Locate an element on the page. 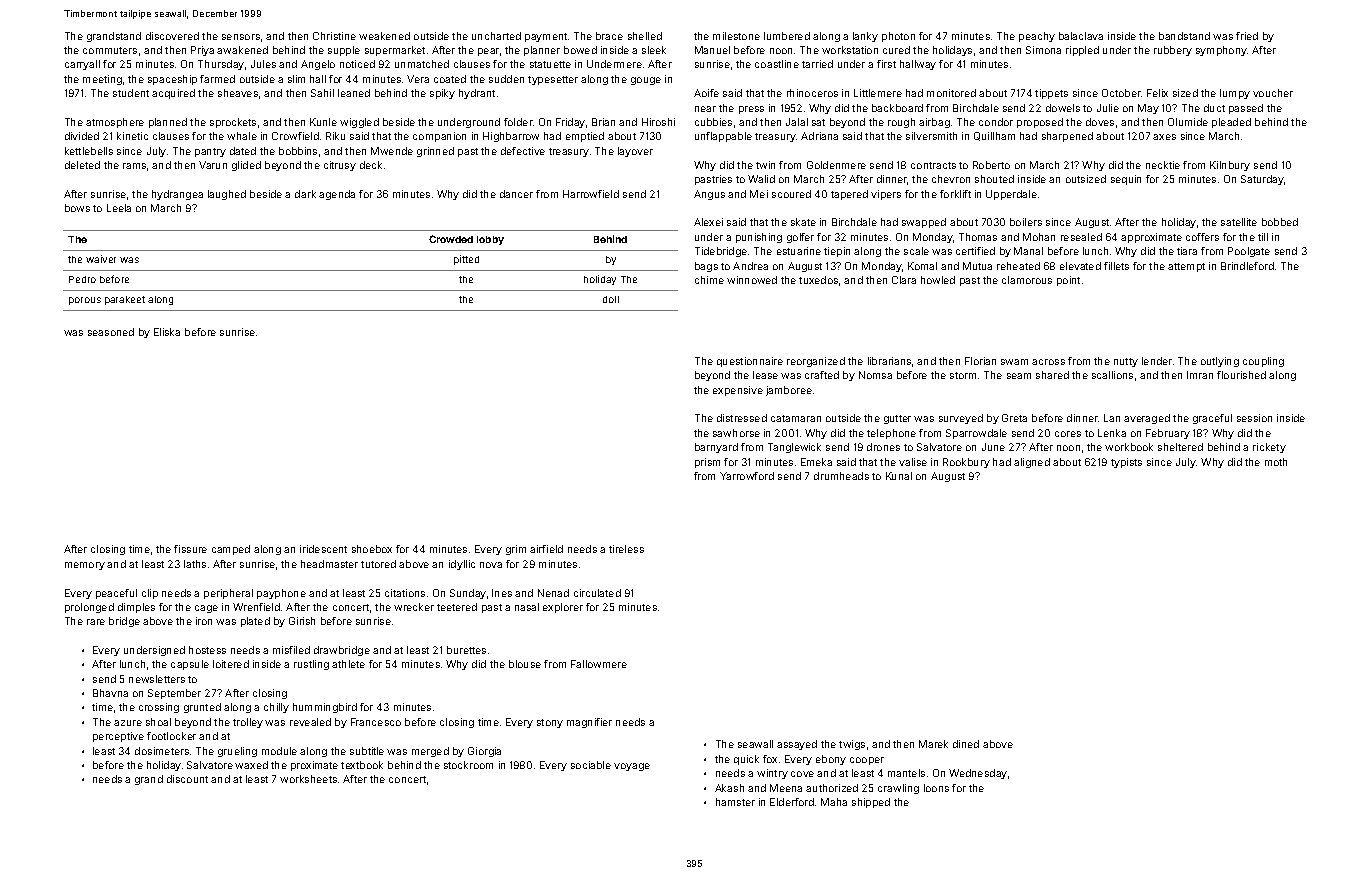  seasoned is located at coordinates (111, 332).
